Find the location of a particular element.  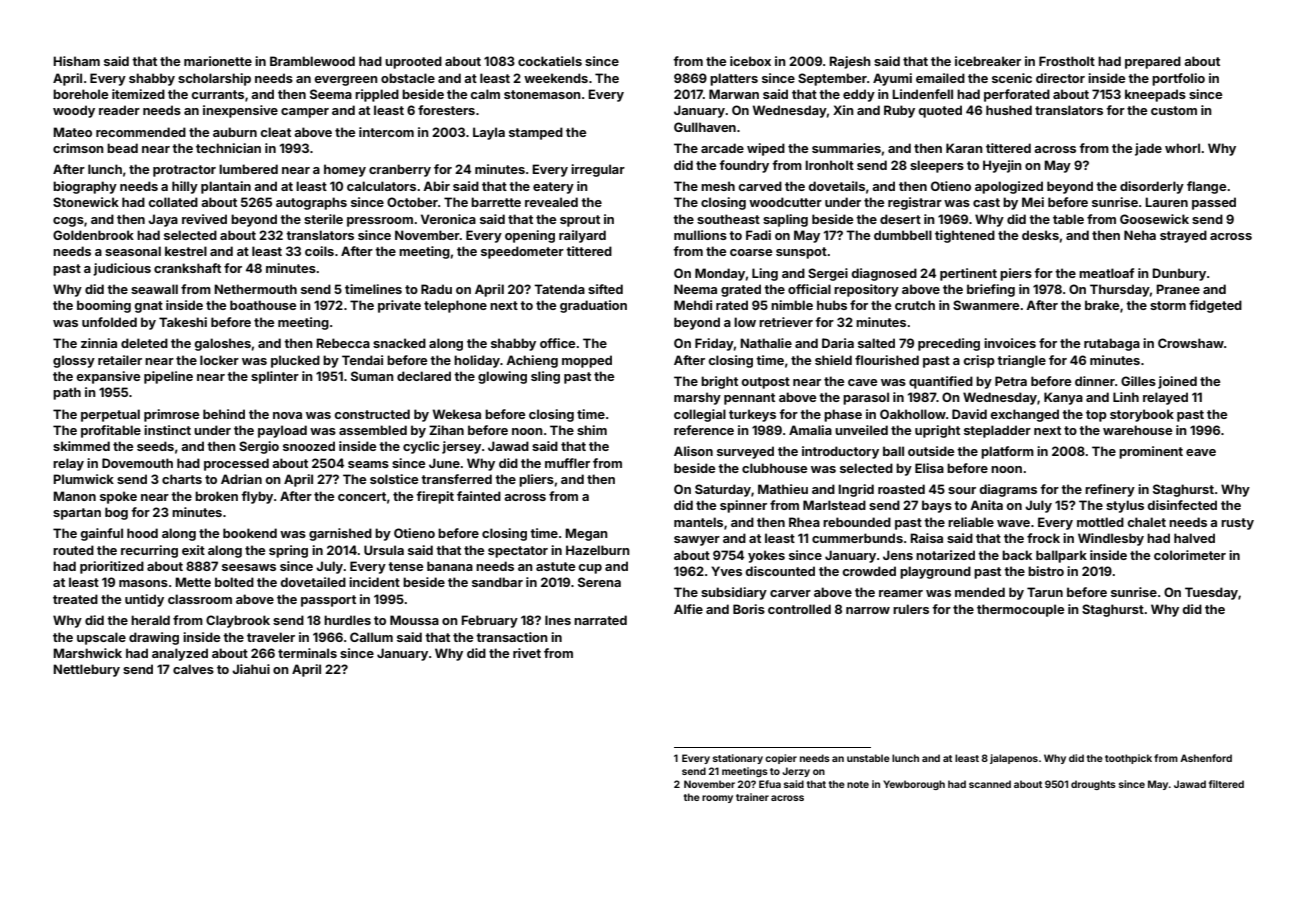

dinner is located at coordinates (1095, 381).
